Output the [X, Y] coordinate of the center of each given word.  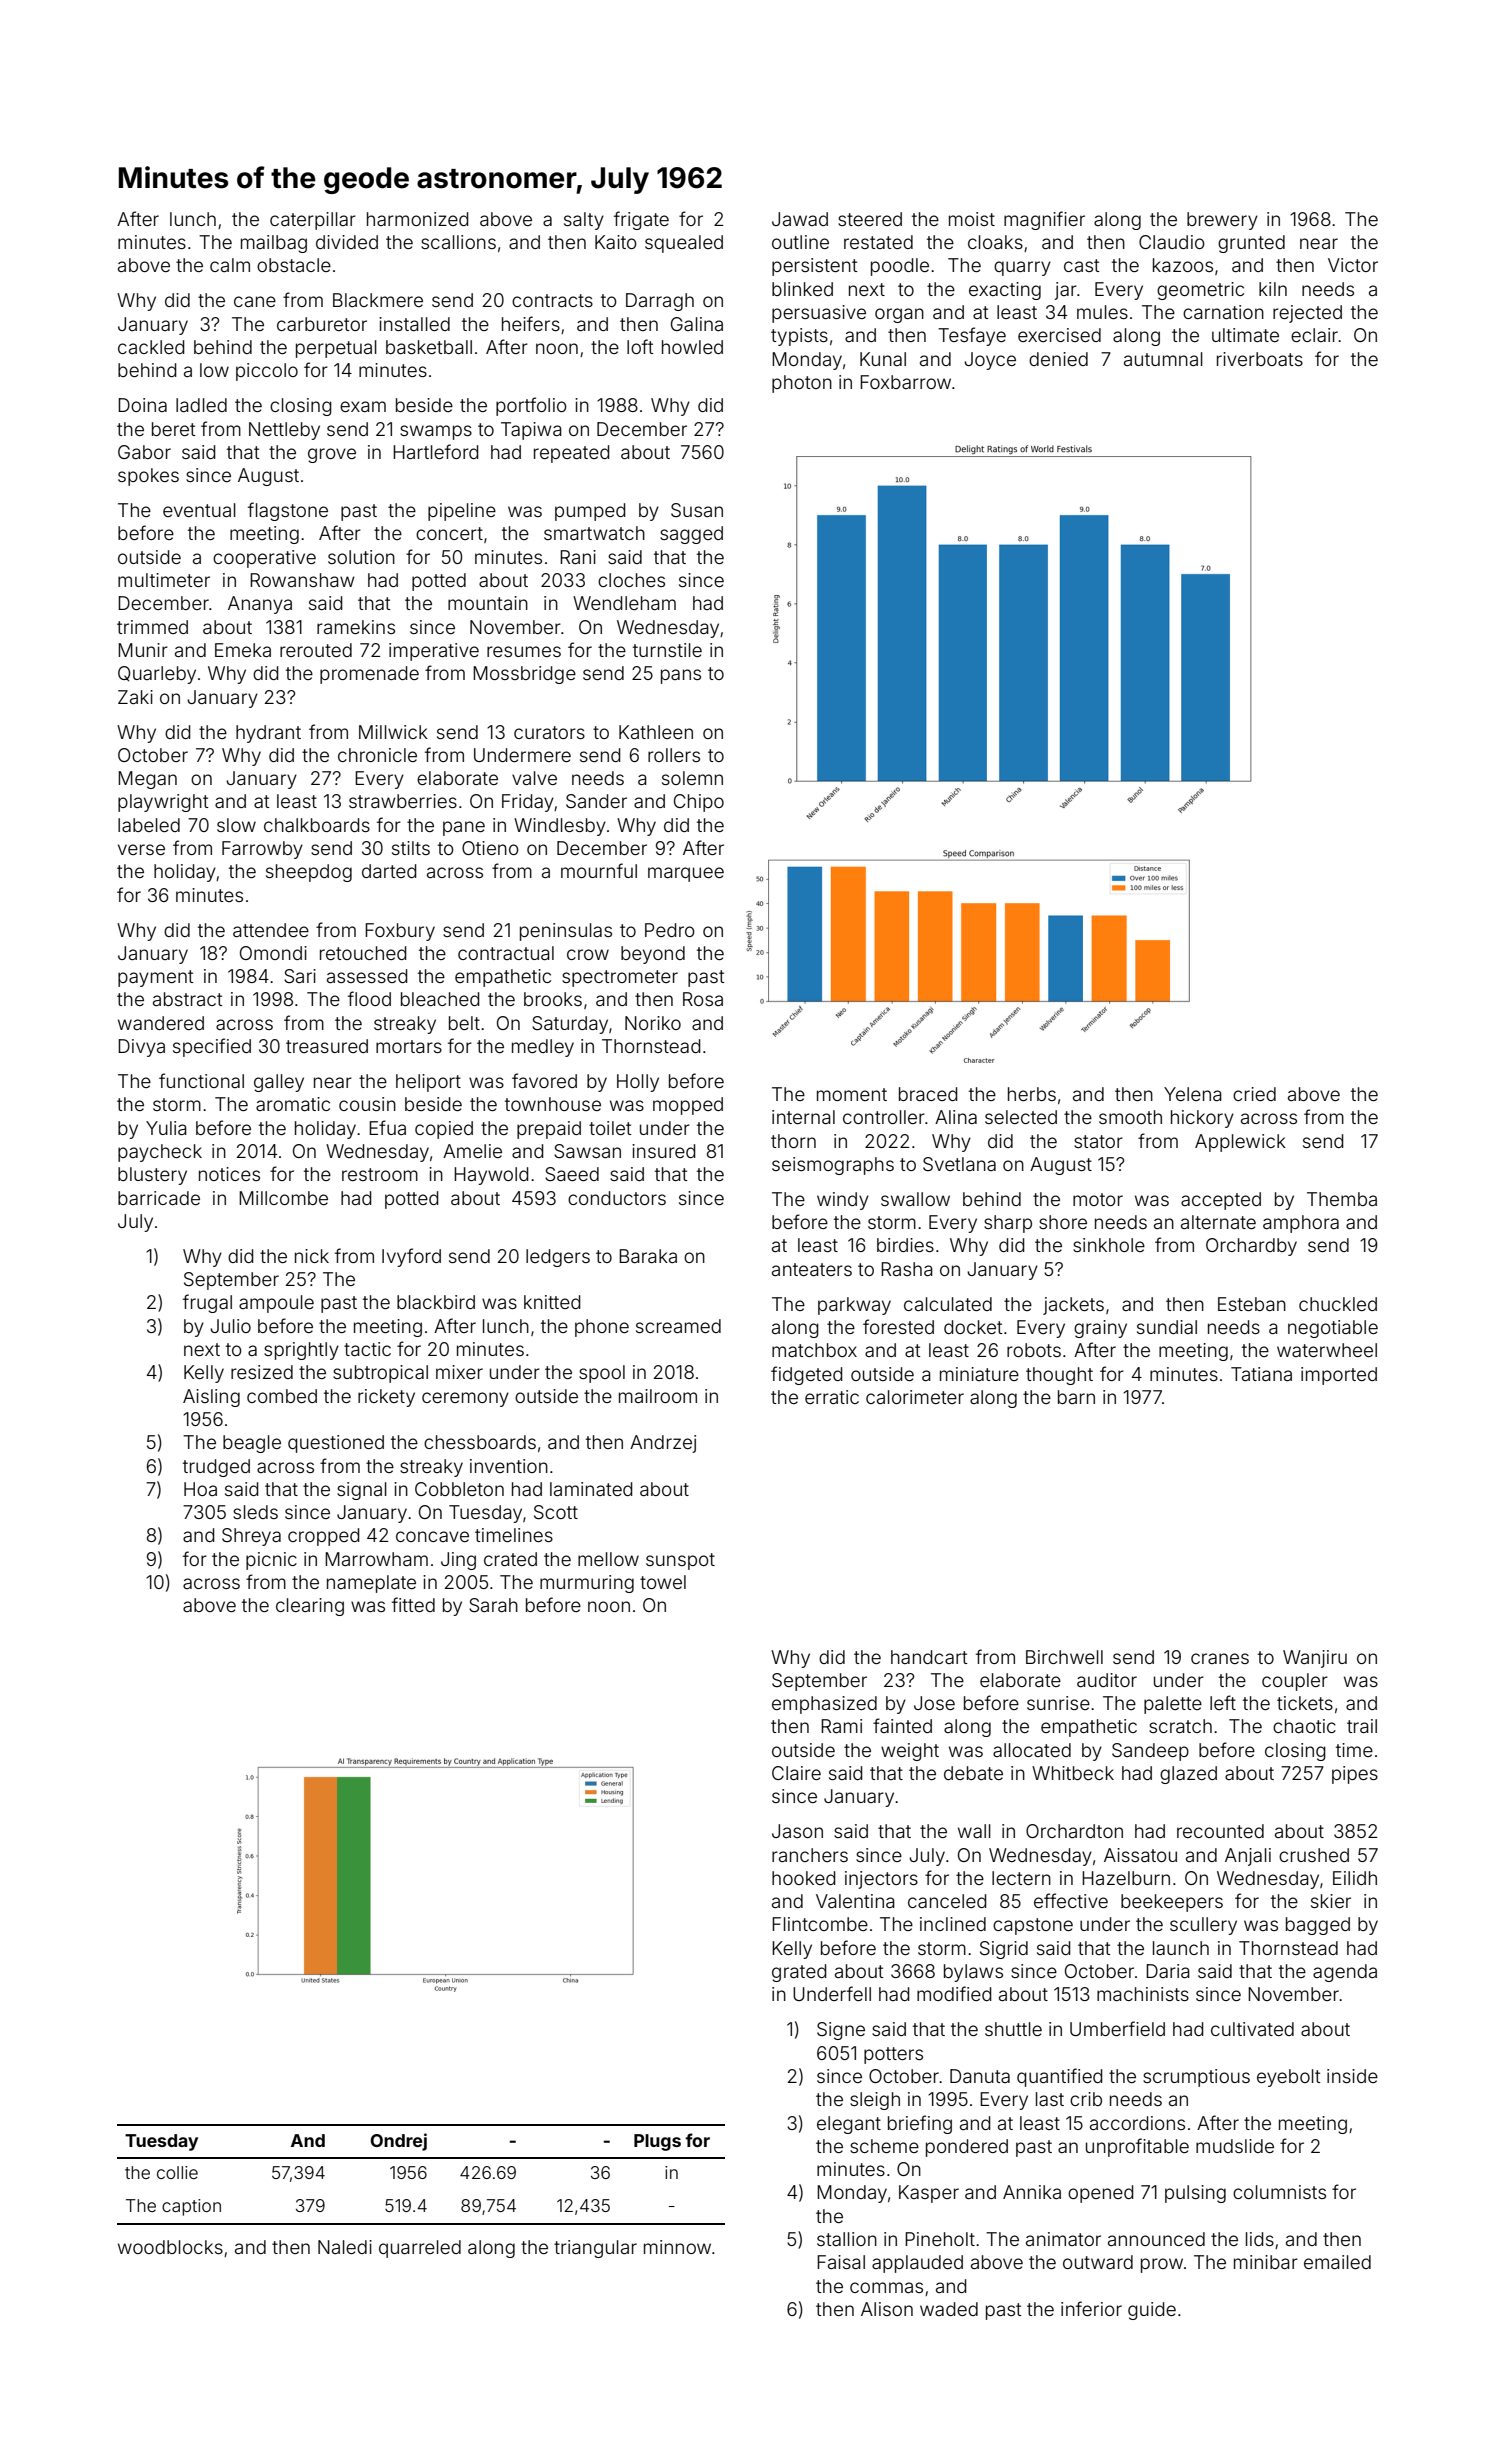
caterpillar [313, 221]
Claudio [1172, 242]
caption [191, 2207]
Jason [797, 1831]
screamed [678, 1326]
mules [1102, 312]
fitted [413, 1604]
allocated [1032, 1750]
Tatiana [1261, 1374]
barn [1076, 1397]
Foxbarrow [905, 382]
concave [432, 1536]
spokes [148, 477]
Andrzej [663, 1444]
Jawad [800, 219]
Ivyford [411, 1257]
